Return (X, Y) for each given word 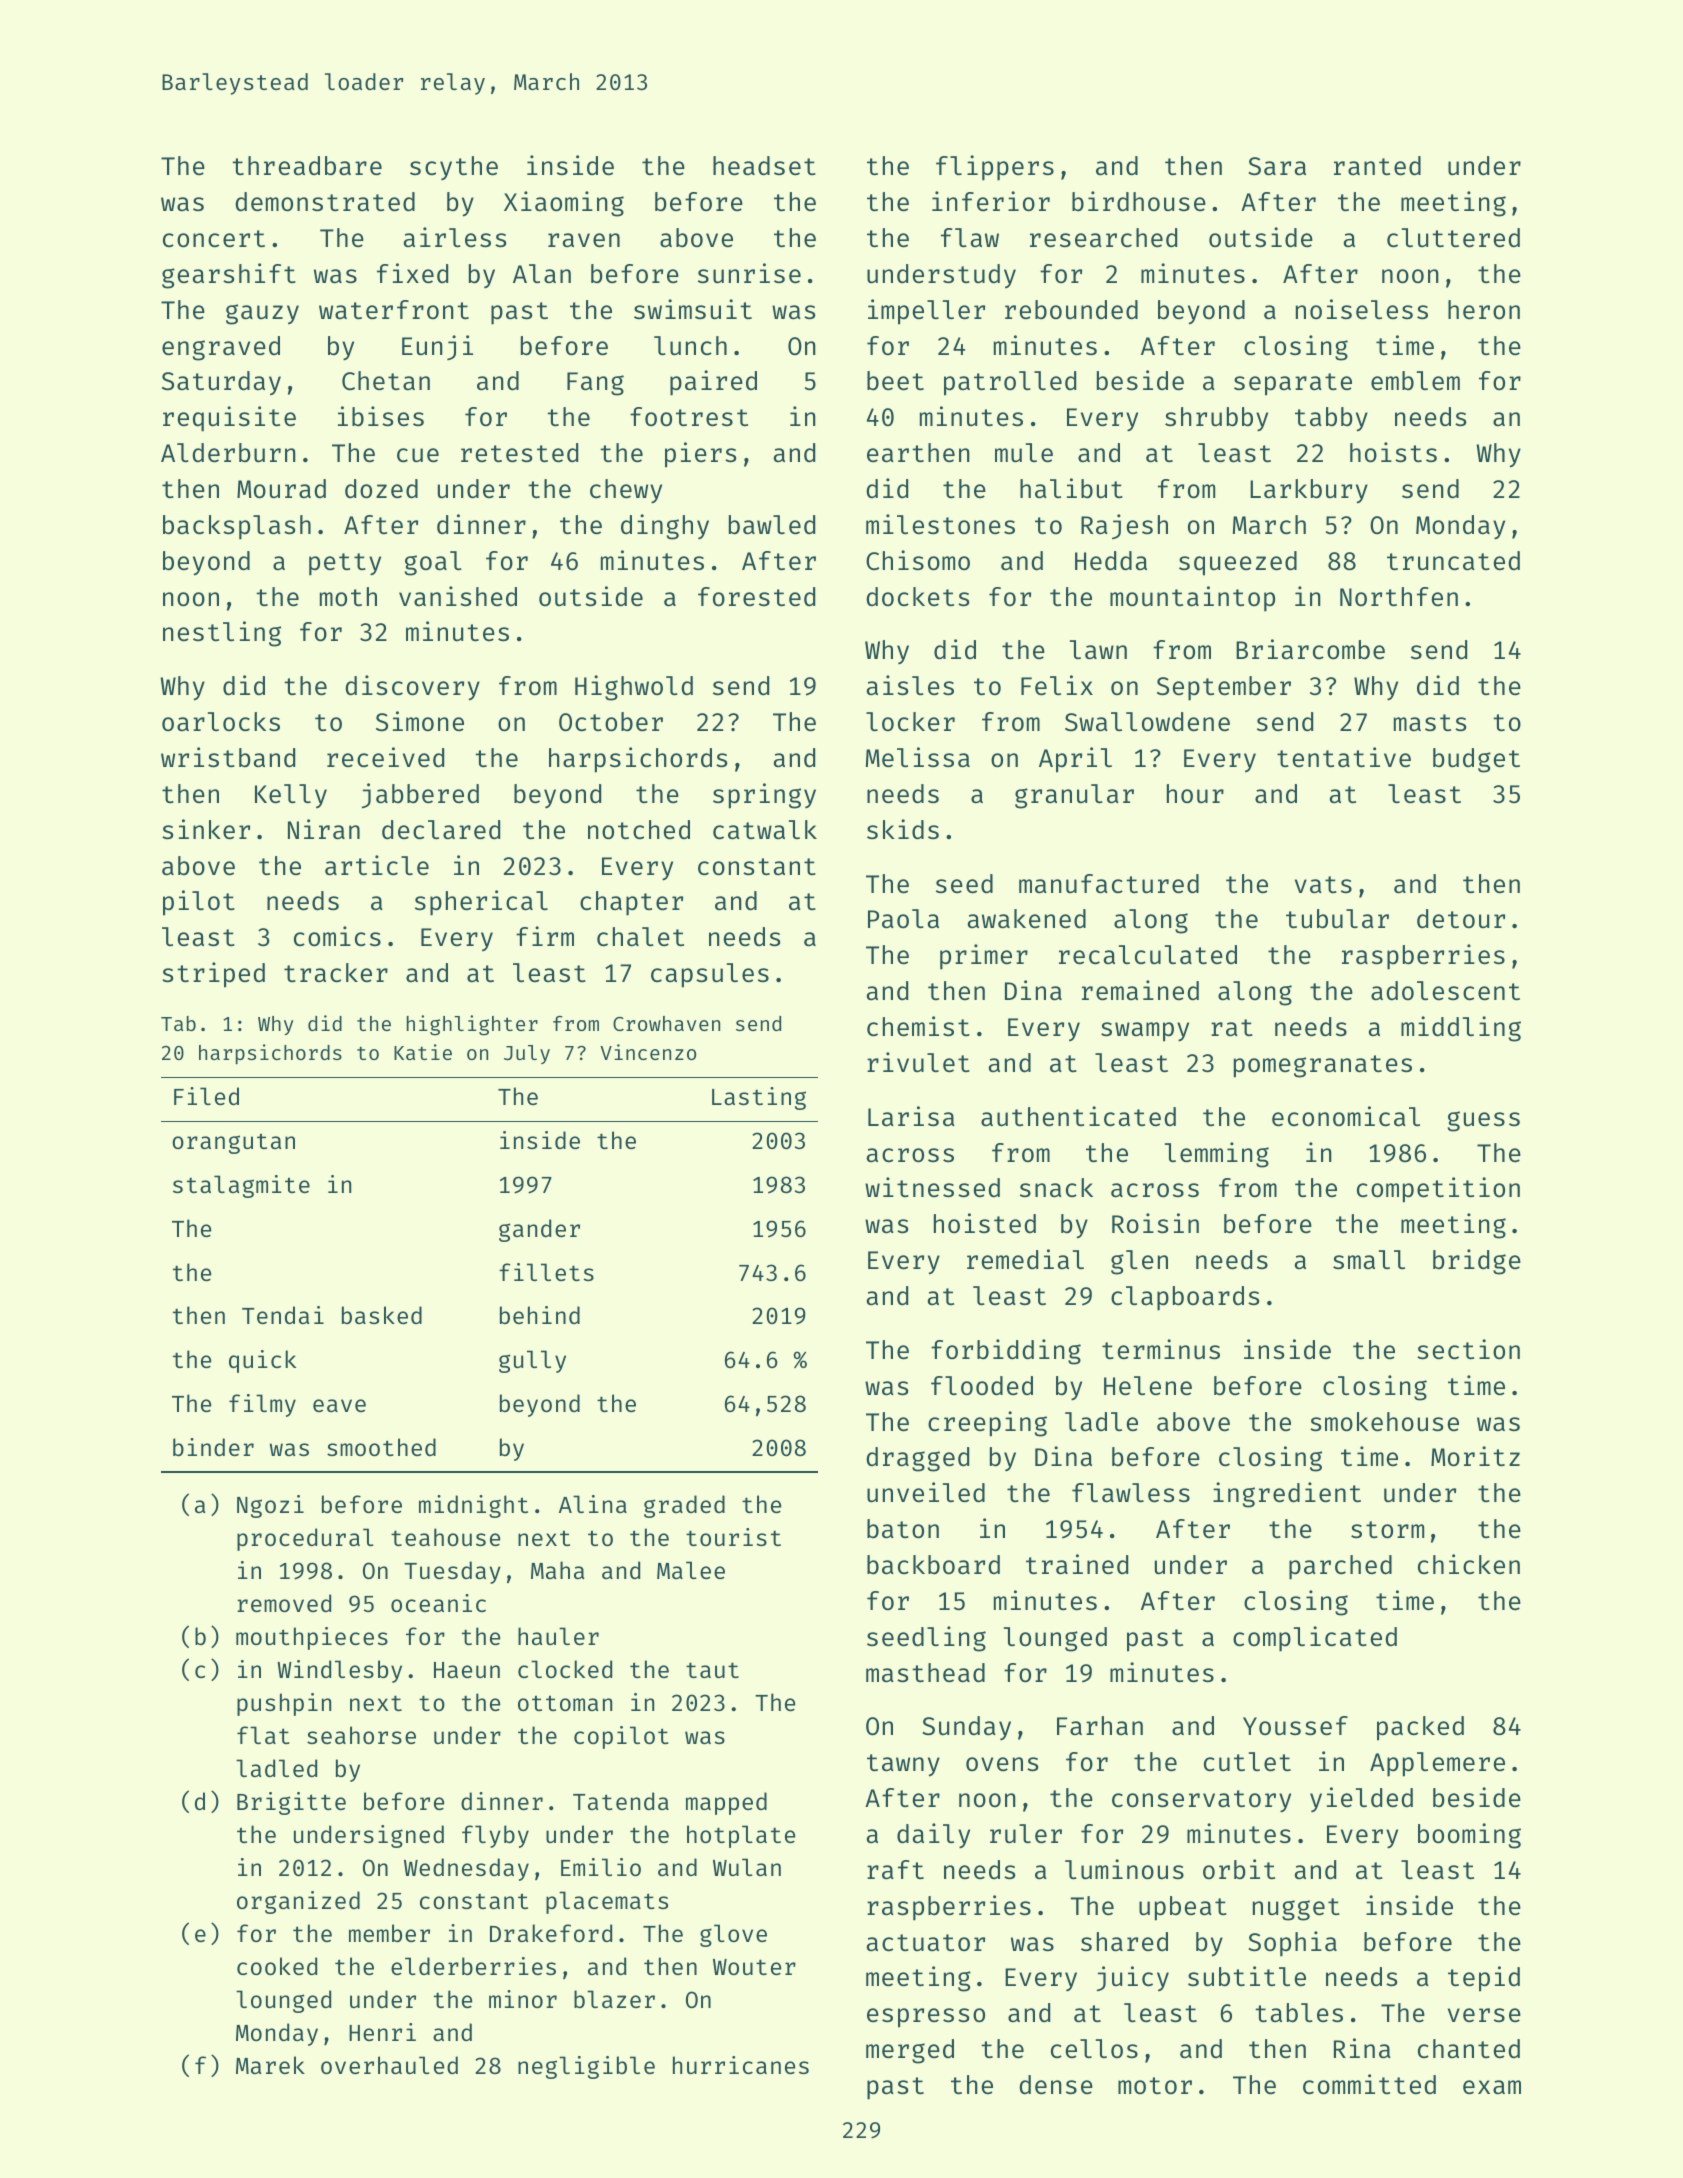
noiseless (1362, 309)
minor (523, 1999)
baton (903, 1529)
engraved (221, 348)
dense (1056, 2085)
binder (213, 1447)
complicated (1315, 1639)
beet (895, 381)
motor (1155, 2086)
